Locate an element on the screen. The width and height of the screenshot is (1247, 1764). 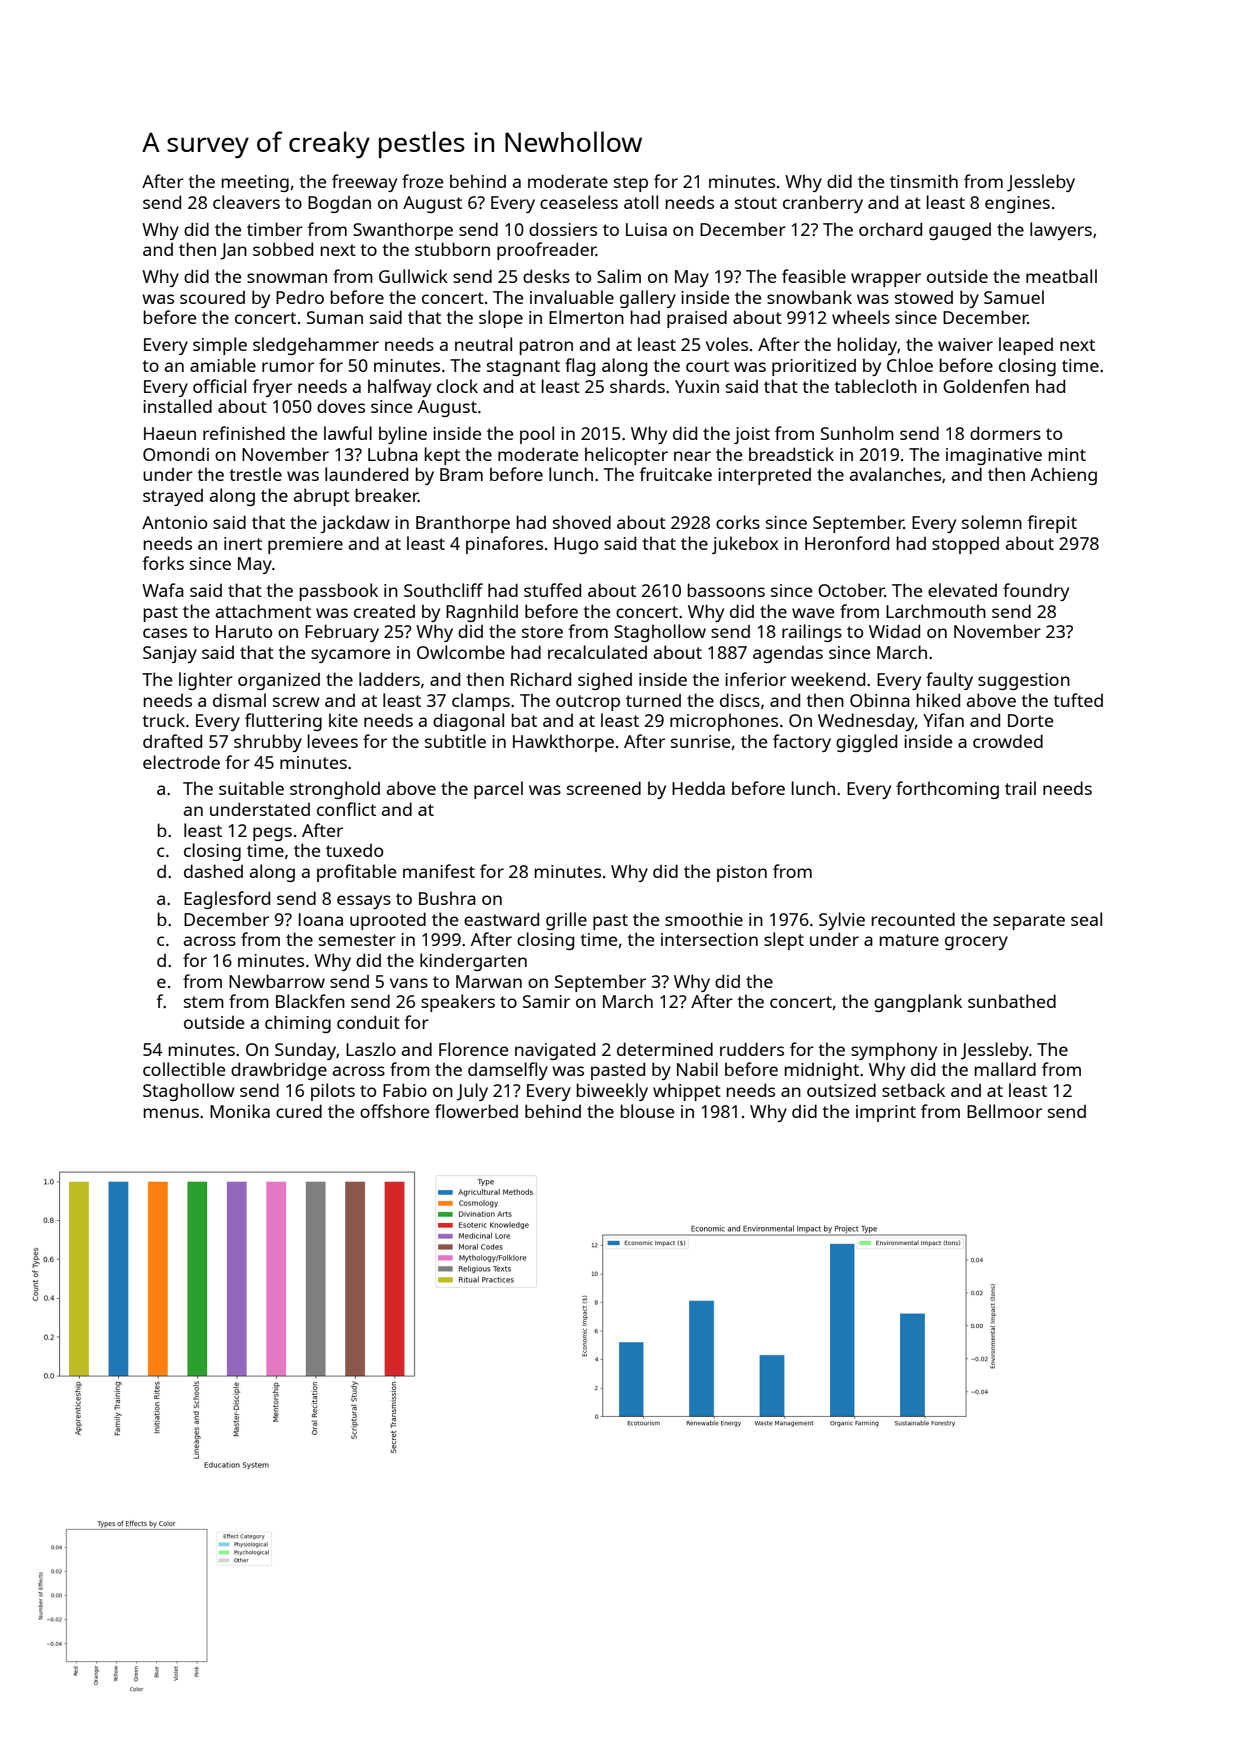
freeway is located at coordinates (364, 183).
